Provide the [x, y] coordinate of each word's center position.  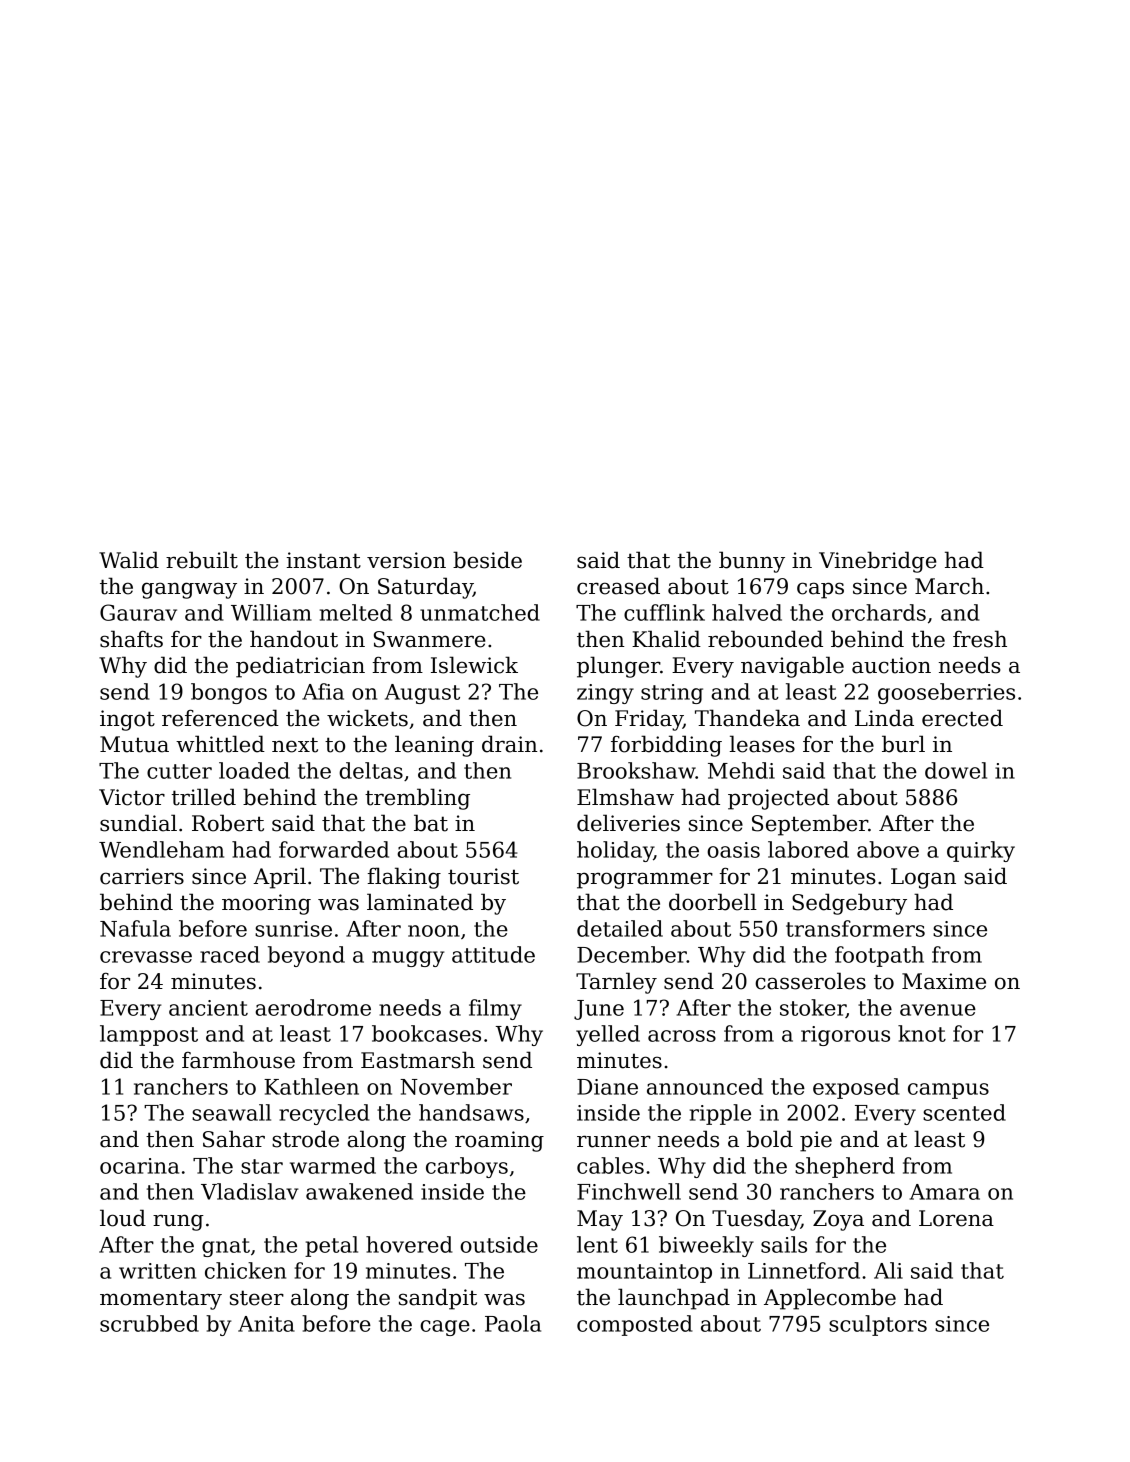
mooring [266, 904]
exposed [856, 1088]
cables [610, 1165]
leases [762, 744]
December [632, 954]
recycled [324, 1114]
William [271, 612]
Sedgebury [849, 904]
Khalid [666, 639]
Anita [266, 1324]
